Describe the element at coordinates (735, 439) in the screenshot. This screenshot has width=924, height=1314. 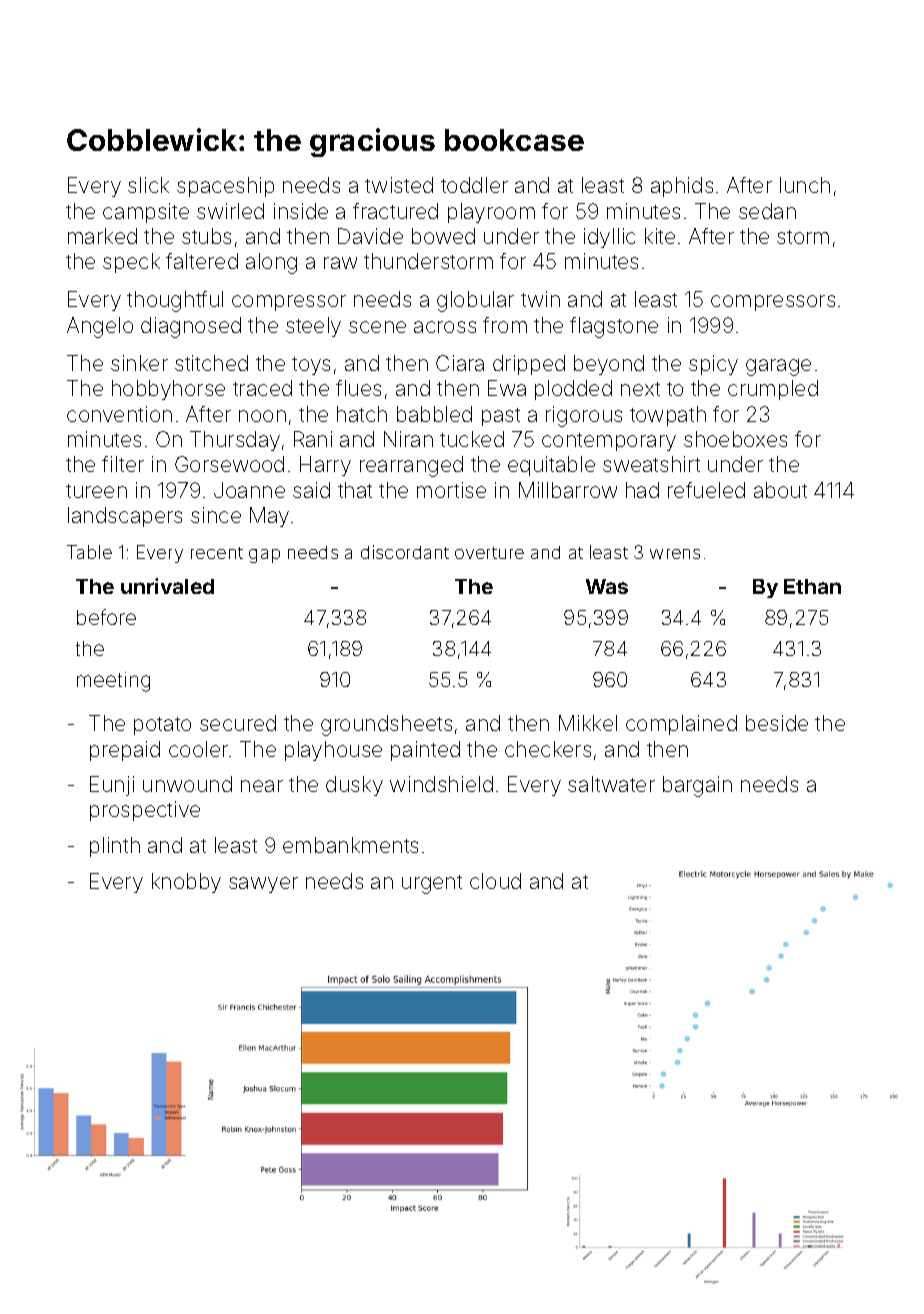
I see `shoeboxes` at that location.
